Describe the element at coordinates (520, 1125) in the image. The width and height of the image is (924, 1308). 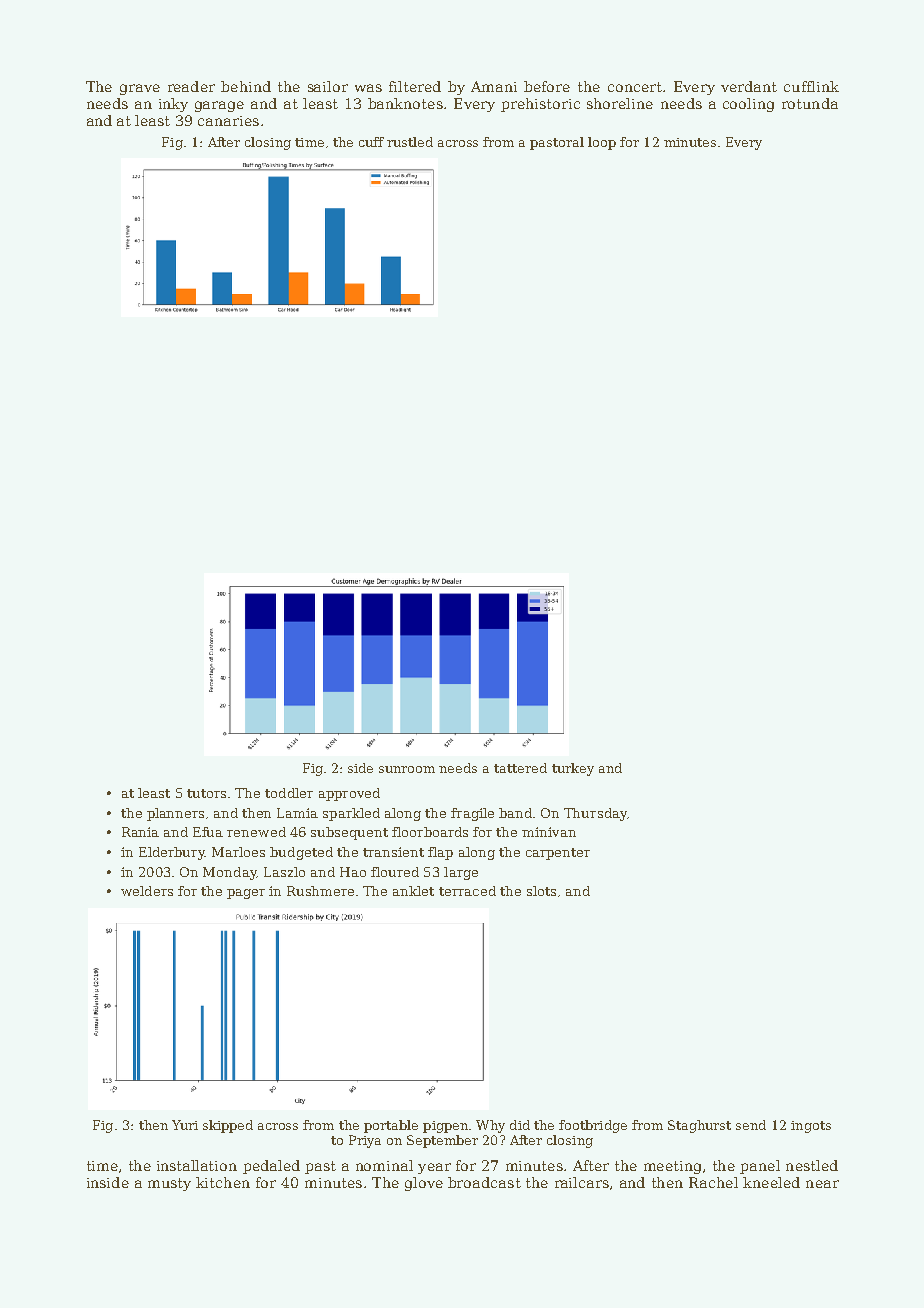
I see `did` at that location.
